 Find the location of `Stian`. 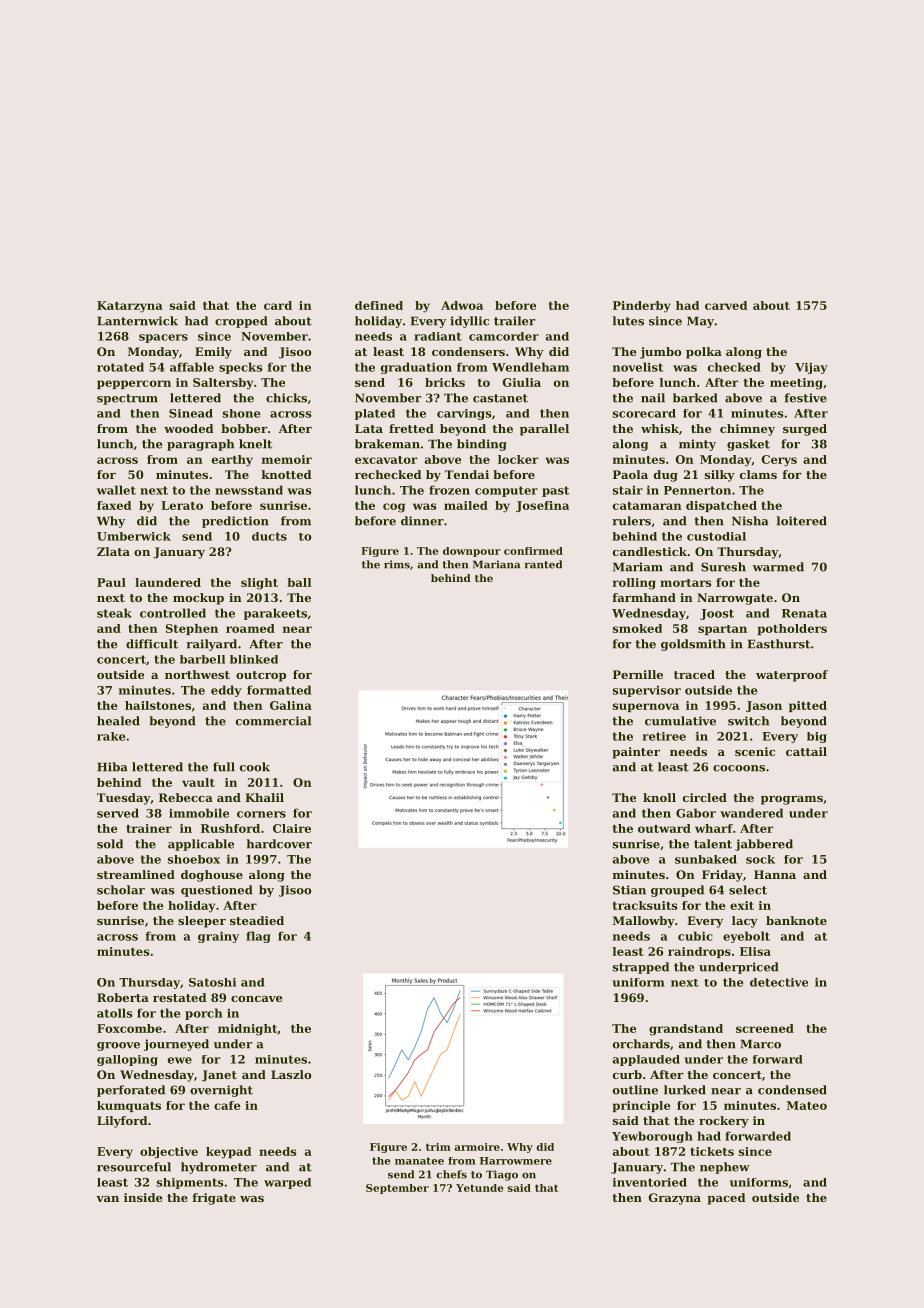

Stian is located at coordinates (629, 890).
